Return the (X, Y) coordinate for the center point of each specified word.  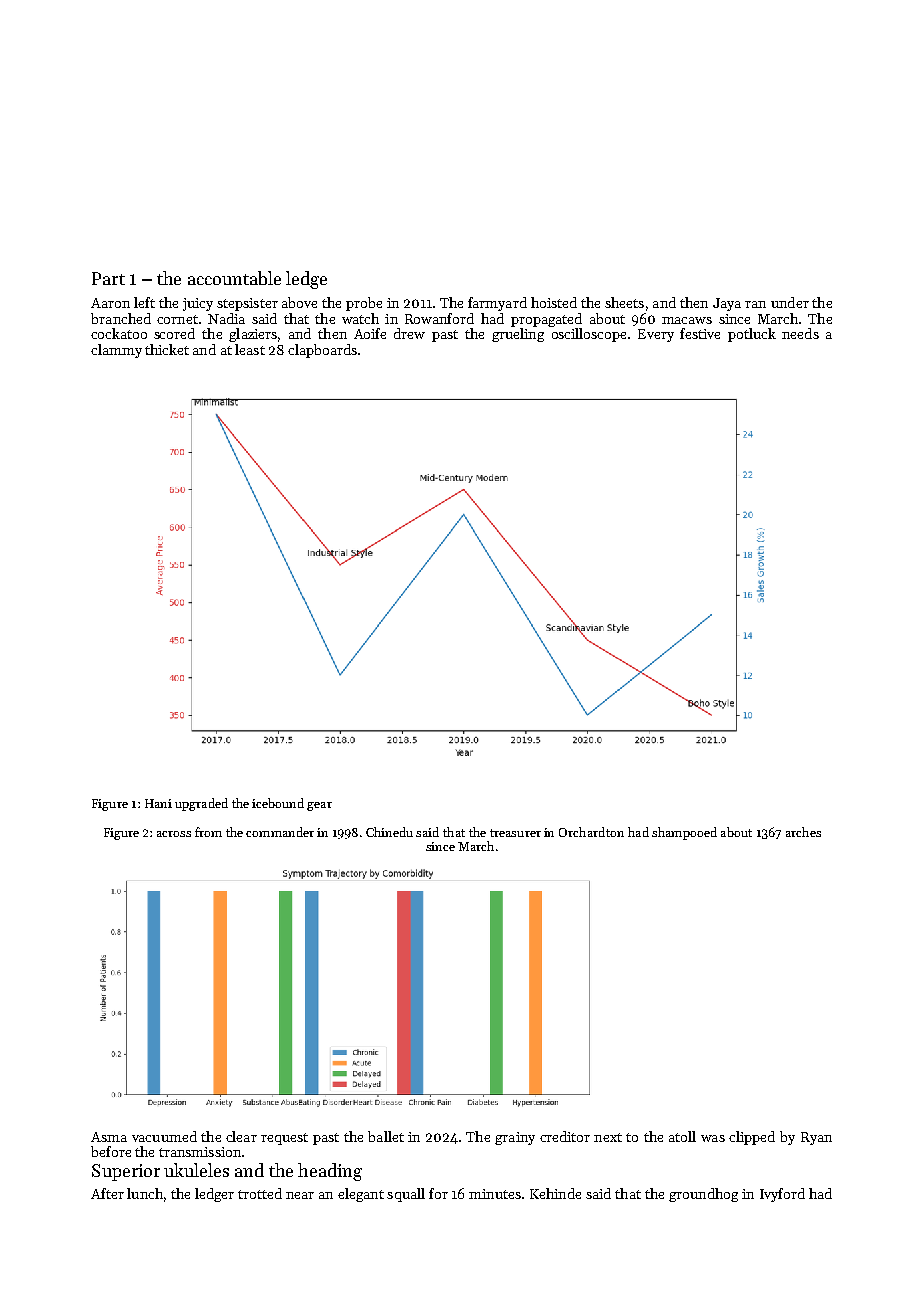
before (111, 1151)
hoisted (554, 302)
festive (700, 333)
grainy (515, 1138)
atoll (682, 1136)
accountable (234, 278)
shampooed (684, 833)
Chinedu (389, 832)
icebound (278, 803)
